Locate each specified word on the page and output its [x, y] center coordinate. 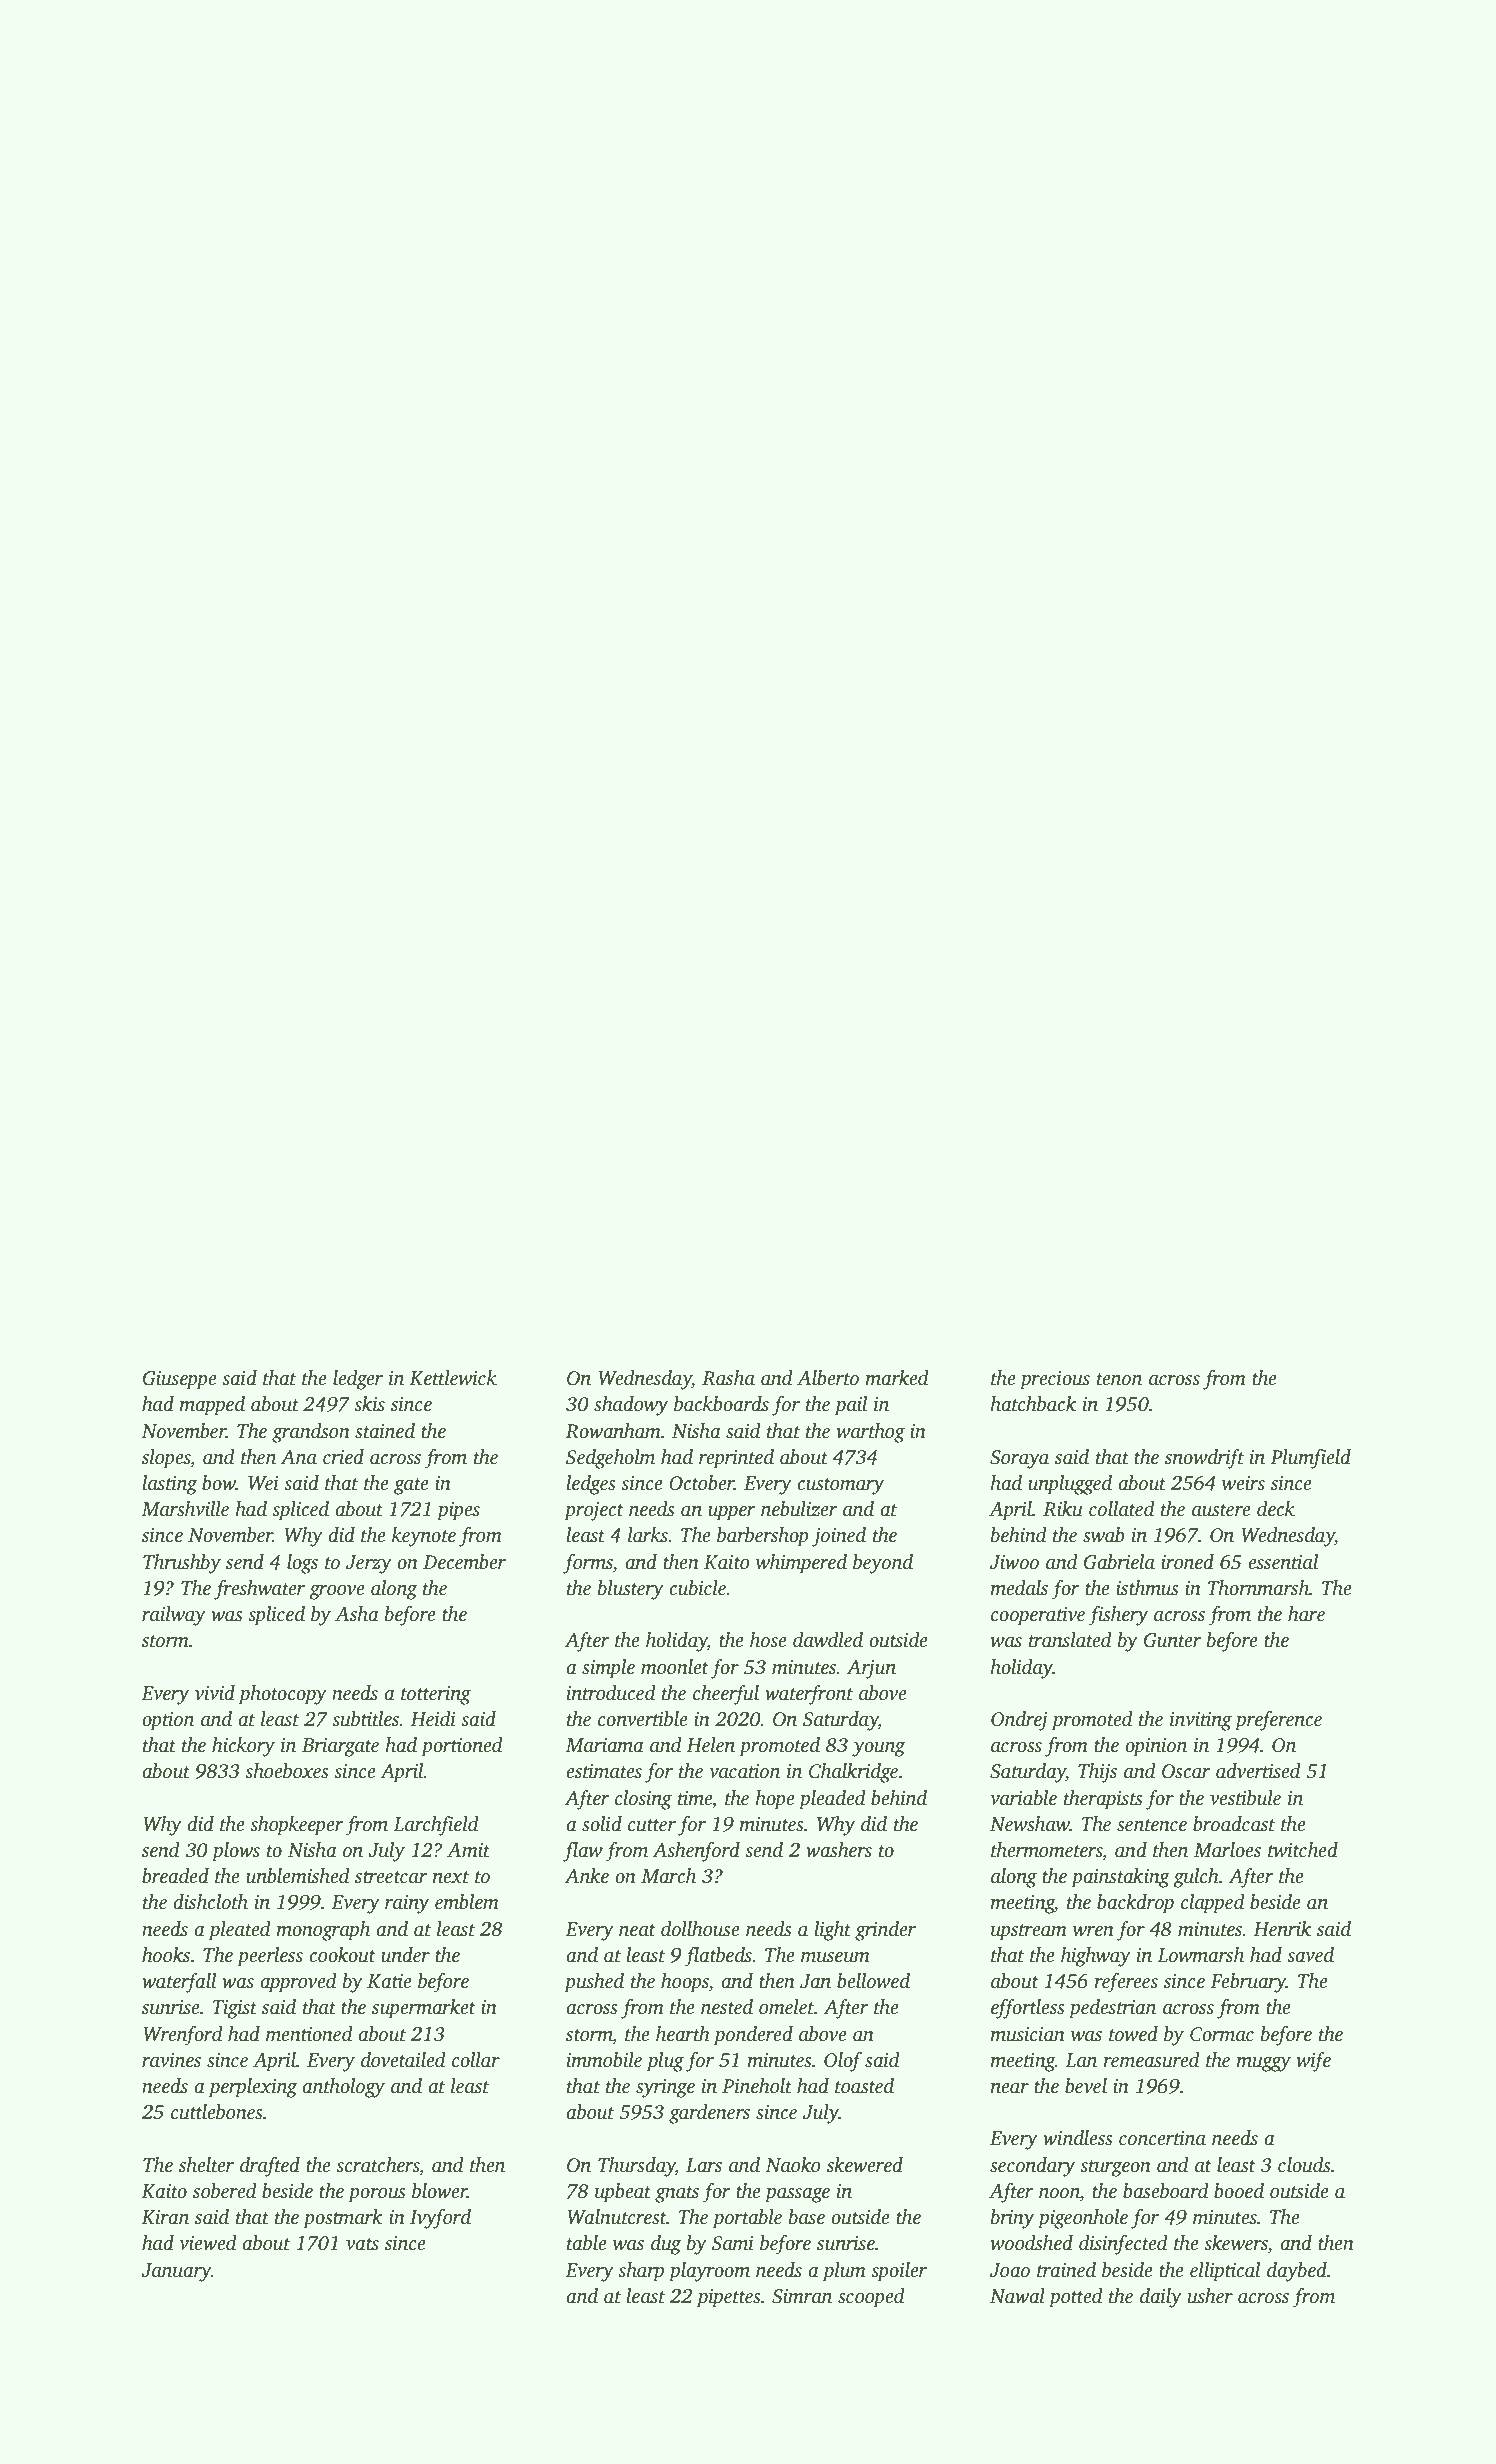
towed [1133, 2034]
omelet [786, 2007]
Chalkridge [853, 1773]
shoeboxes [287, 1771]
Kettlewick [453, 1378]
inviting [1201, 1721]
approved [298, 1983]
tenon [1119, 1379]
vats [362, 2244]
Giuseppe [180, 1380]
